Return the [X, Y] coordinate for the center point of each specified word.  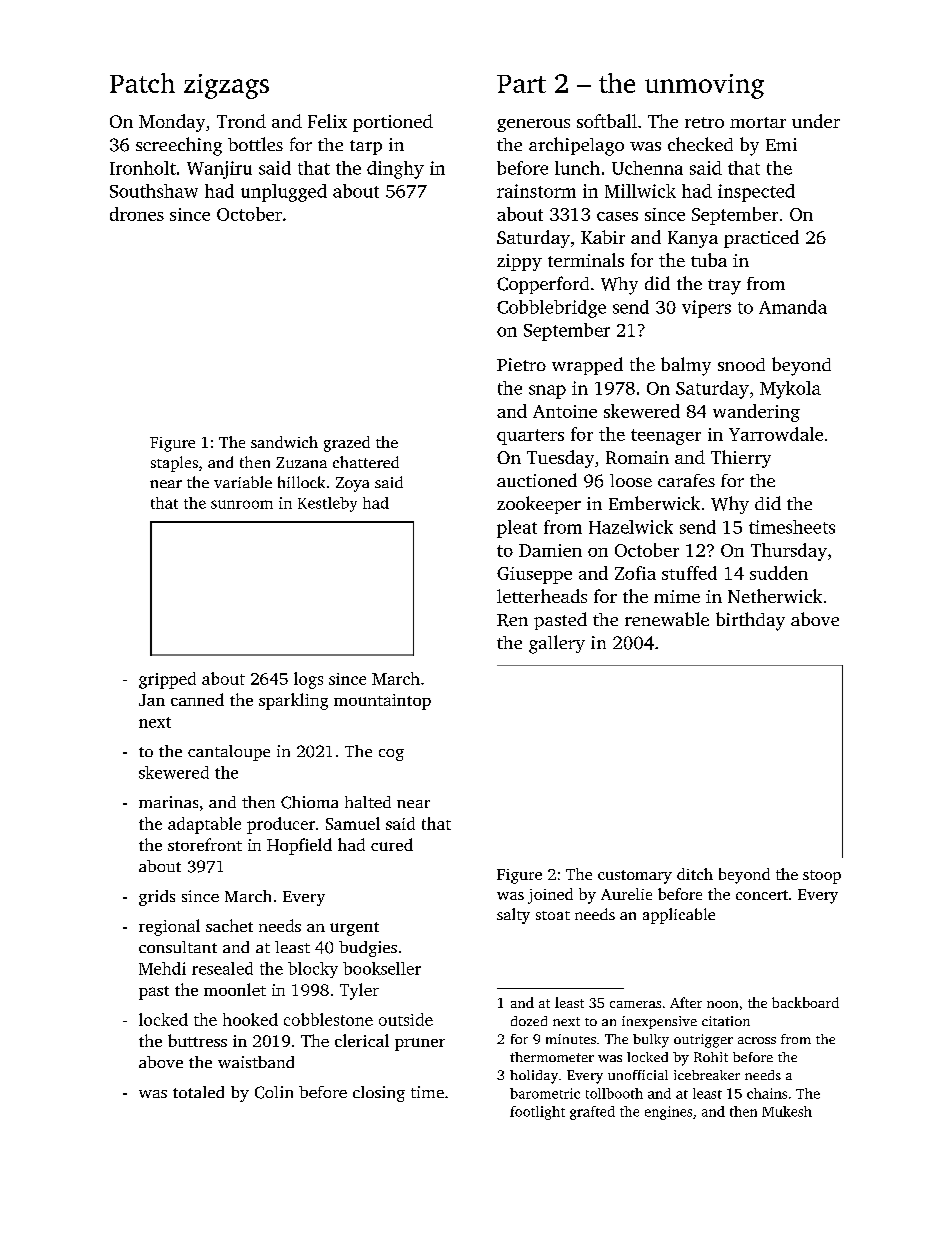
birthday [750, 621]
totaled [198, 1092]
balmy [686, 366]
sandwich [284, 442]
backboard [805, 1002]
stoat [553, 915]
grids [157, 898]
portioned [393, 123]
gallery [557, 644]
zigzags [226, 86]
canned [197, 699]
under [816, 121]
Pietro [521, 364]
